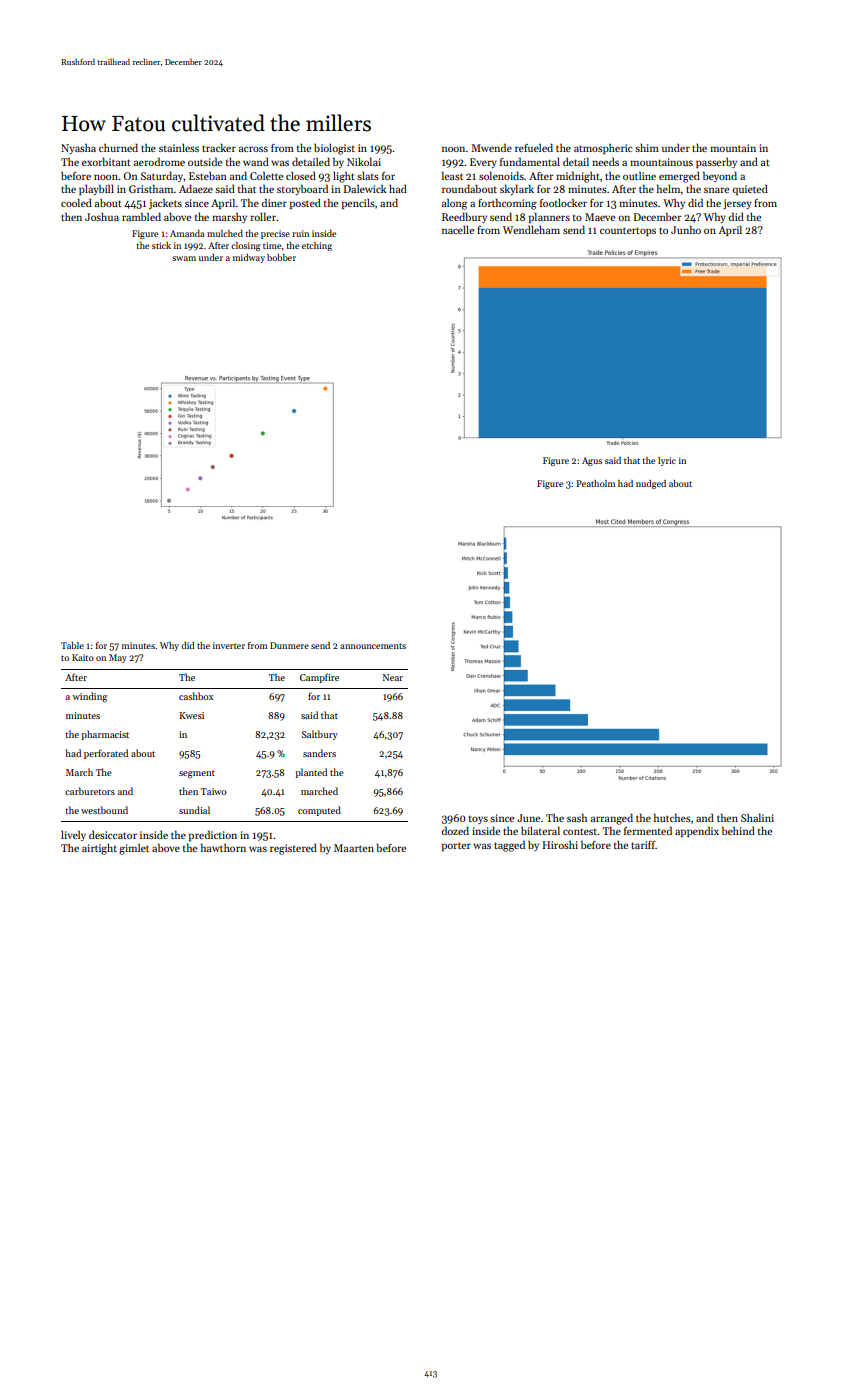 The height and width of the image is (1400, 849). Describe the element at coordinates (354, 848) in the image. I see `Maarten` at that location.
